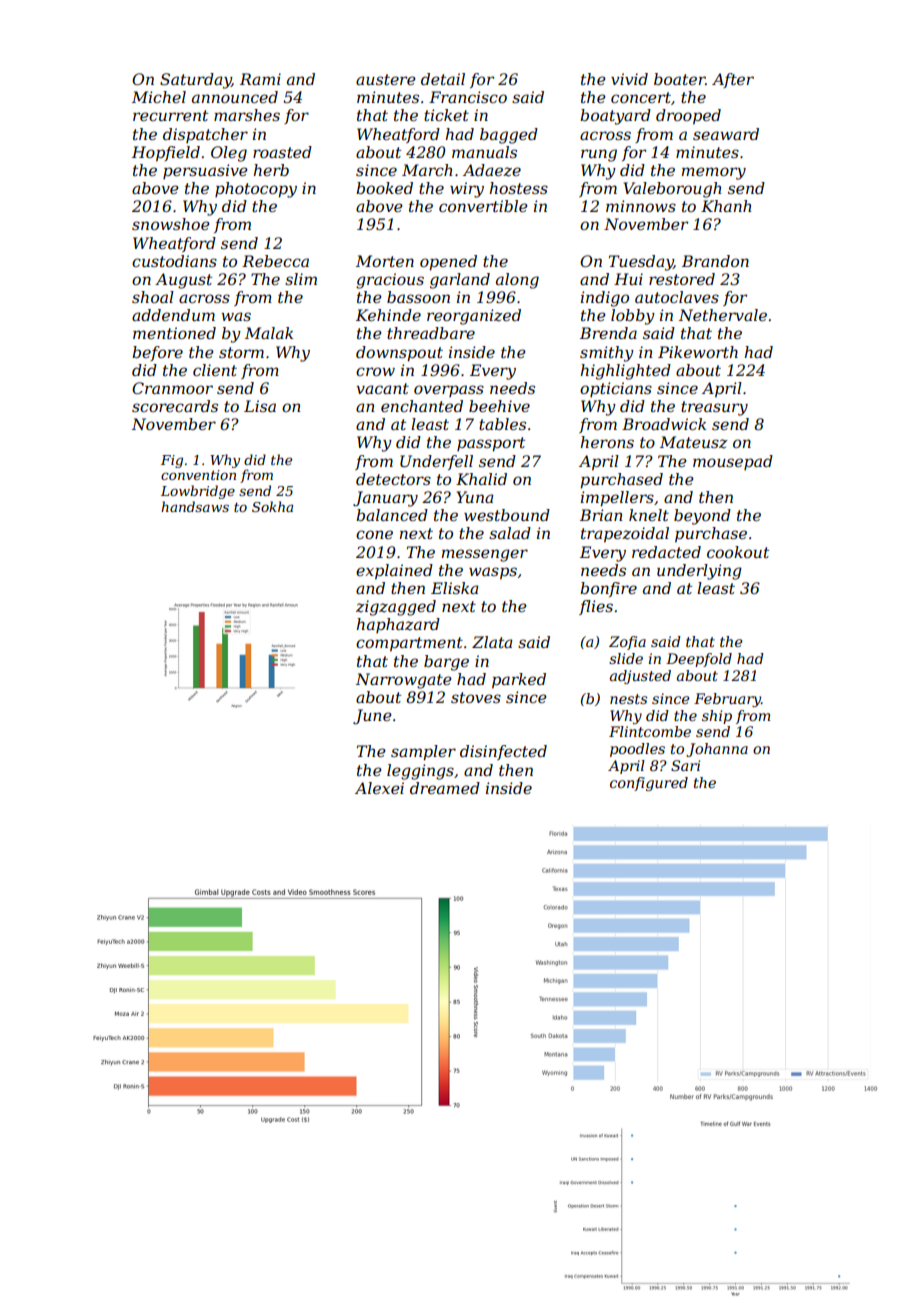  I want to click on convention, so click(198, 475).
